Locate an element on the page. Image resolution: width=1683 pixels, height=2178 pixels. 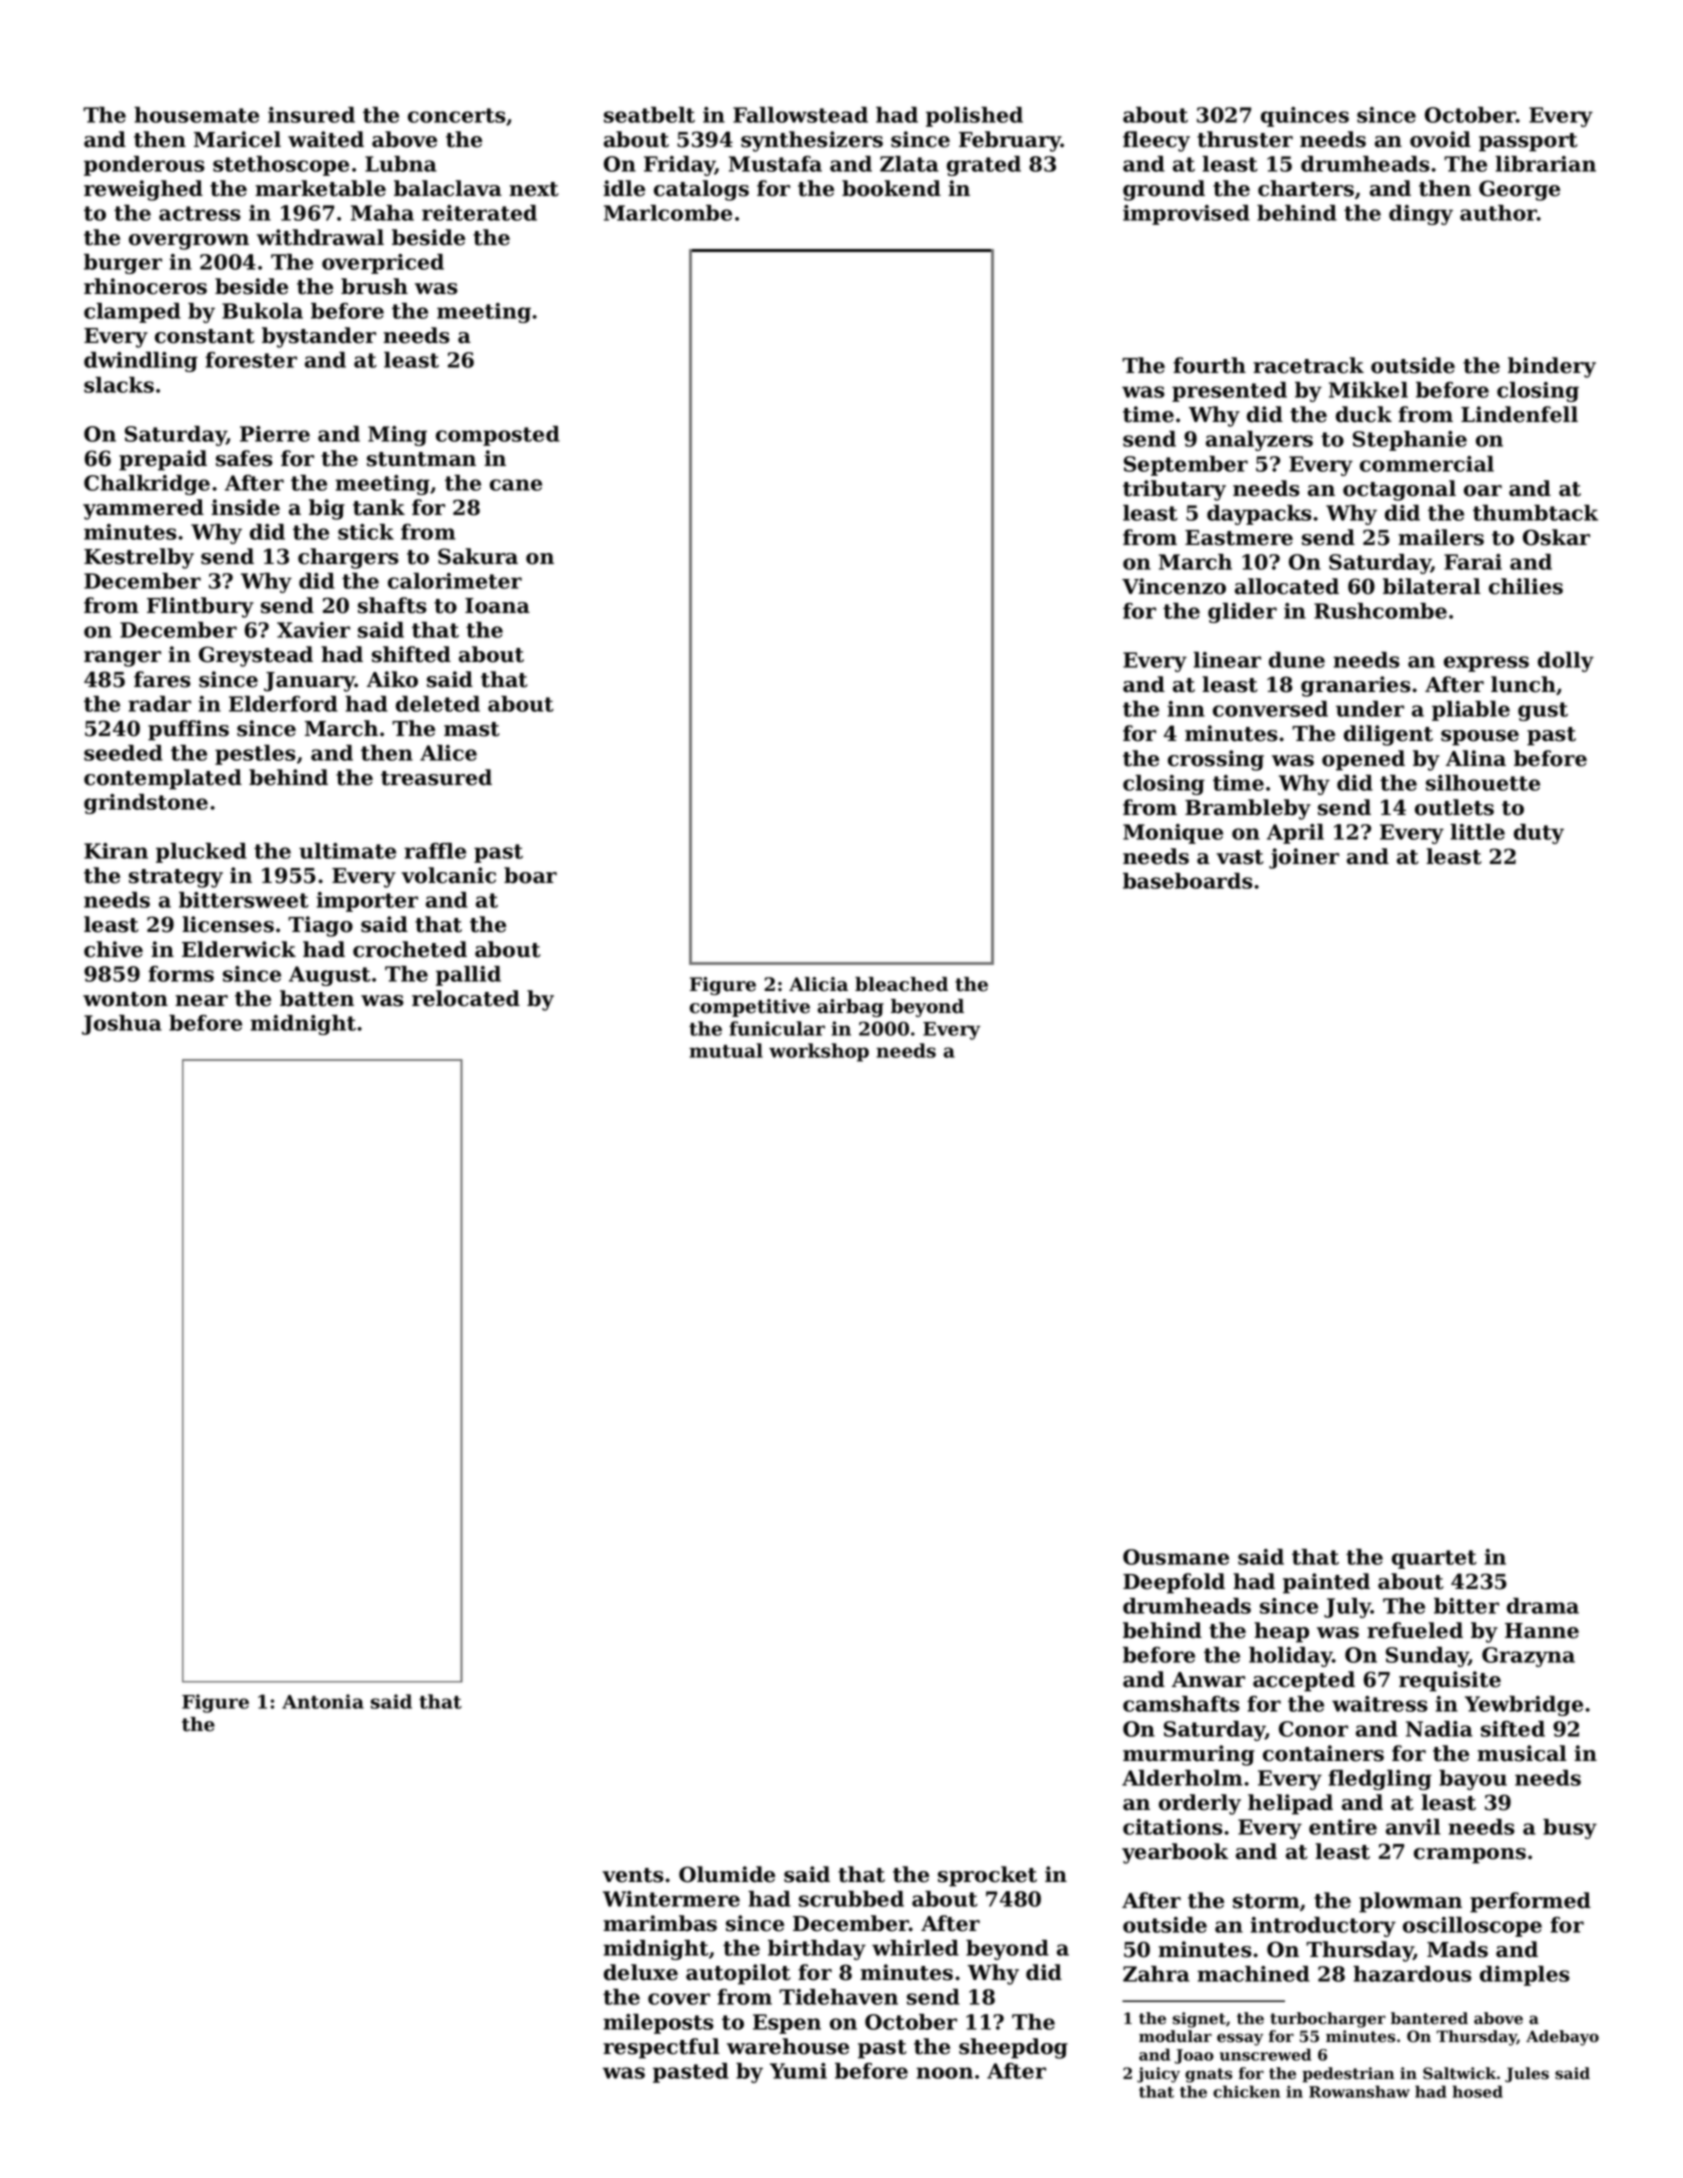
conversed is located at coordinates (1270, 709).
